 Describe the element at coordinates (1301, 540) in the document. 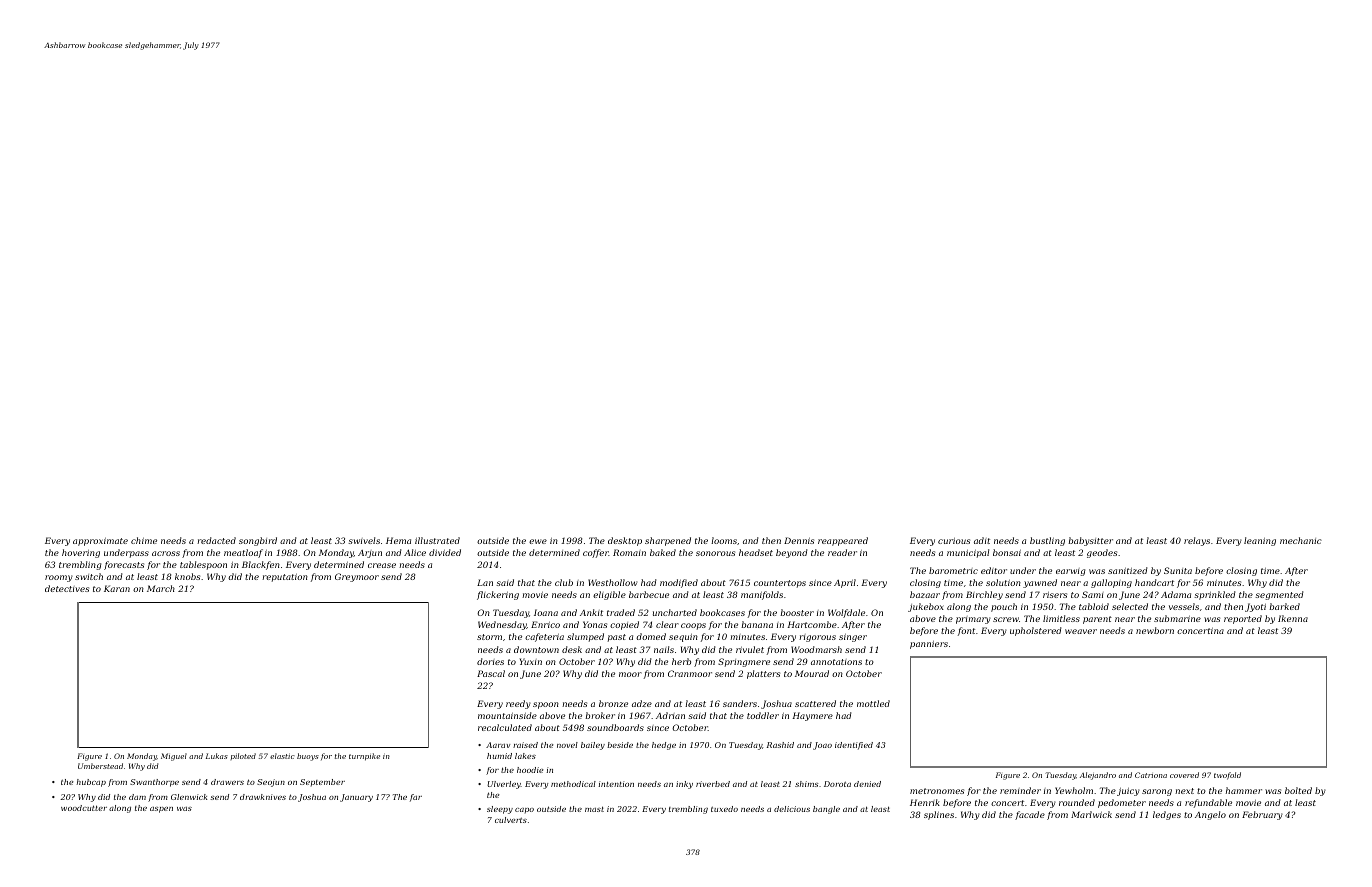

I see `mechanic` at that location.
